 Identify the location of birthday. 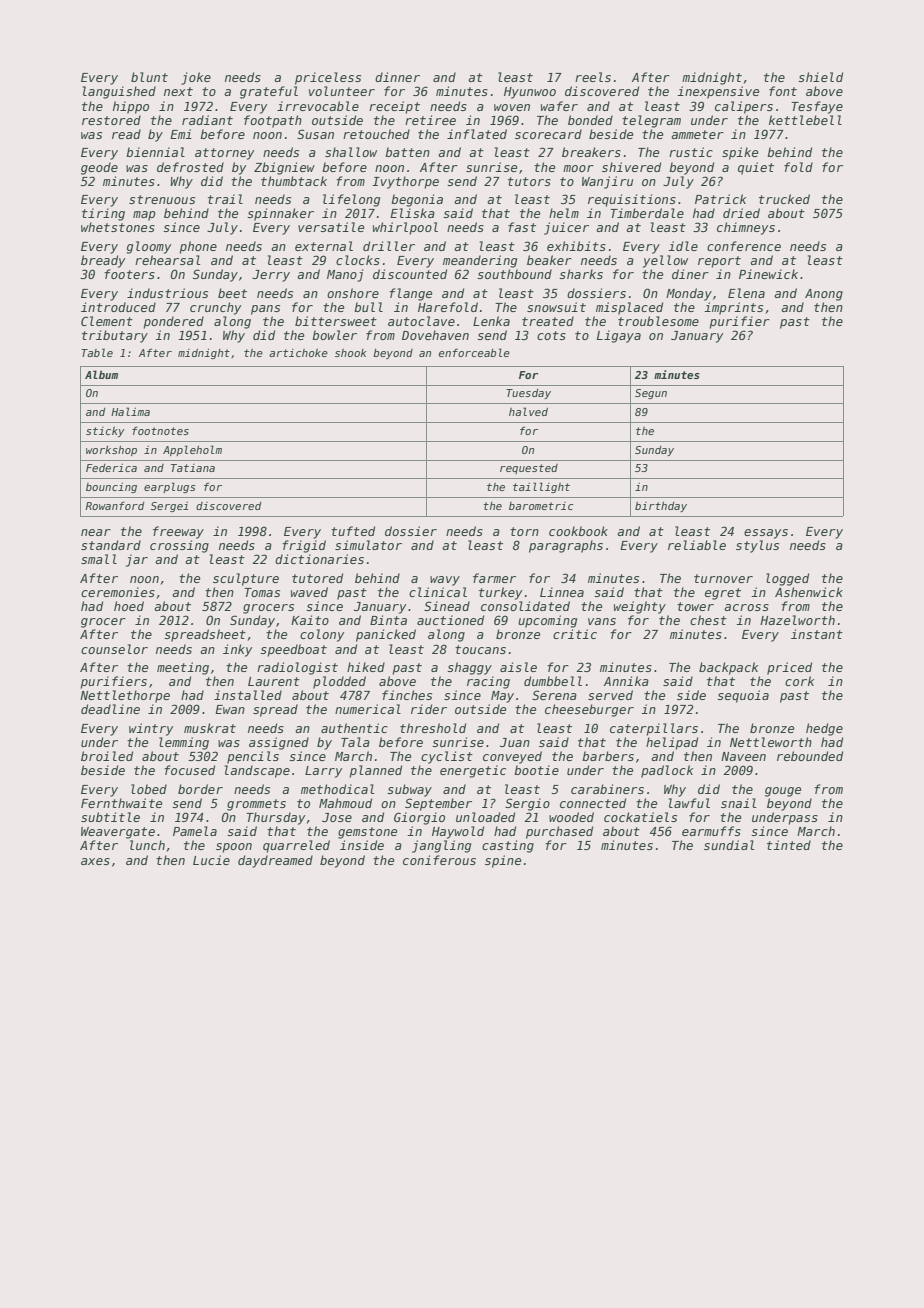
(661, 507).
